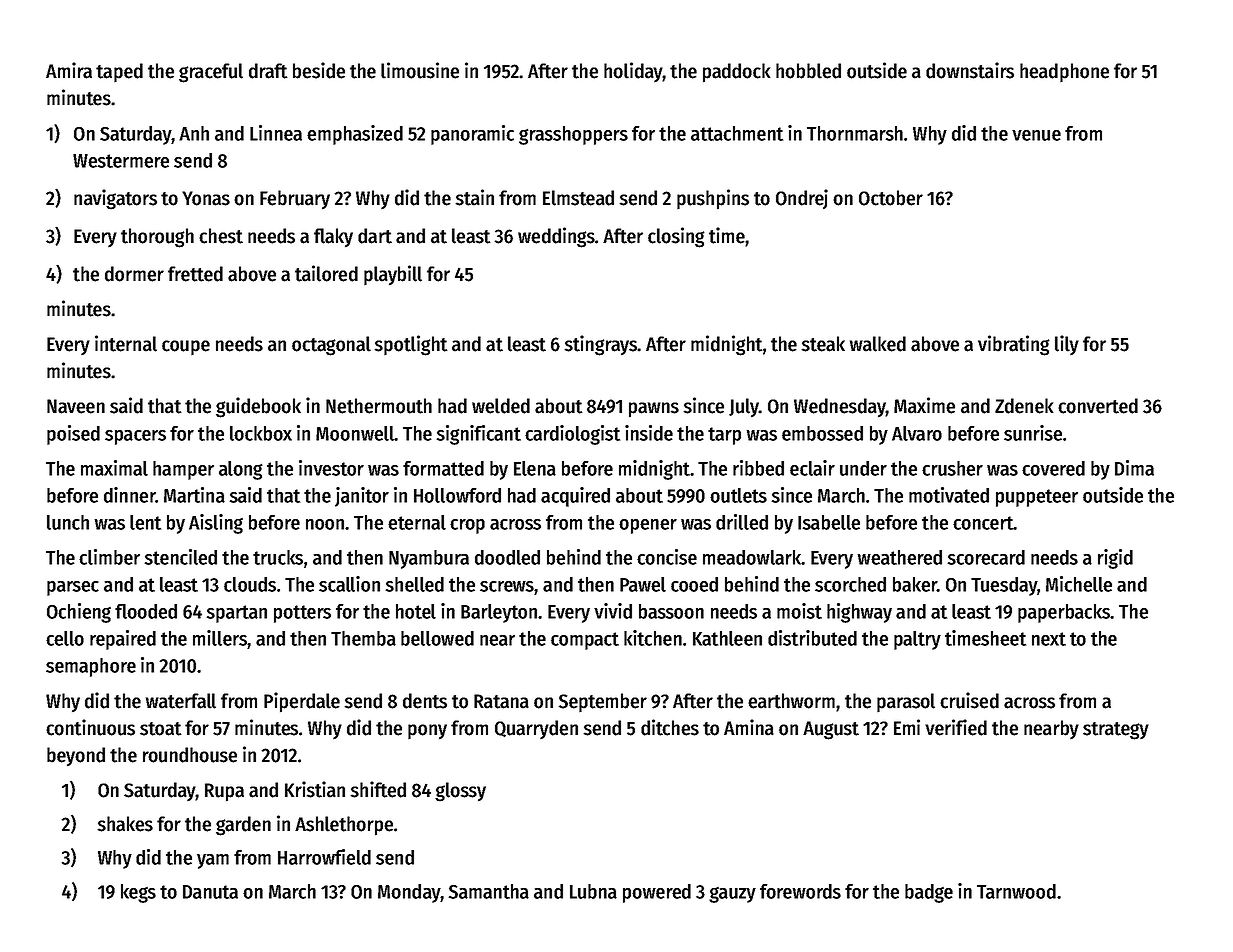 The width and height of the document is (1233, 952). I want to click on weddings, so click(556, 237).
